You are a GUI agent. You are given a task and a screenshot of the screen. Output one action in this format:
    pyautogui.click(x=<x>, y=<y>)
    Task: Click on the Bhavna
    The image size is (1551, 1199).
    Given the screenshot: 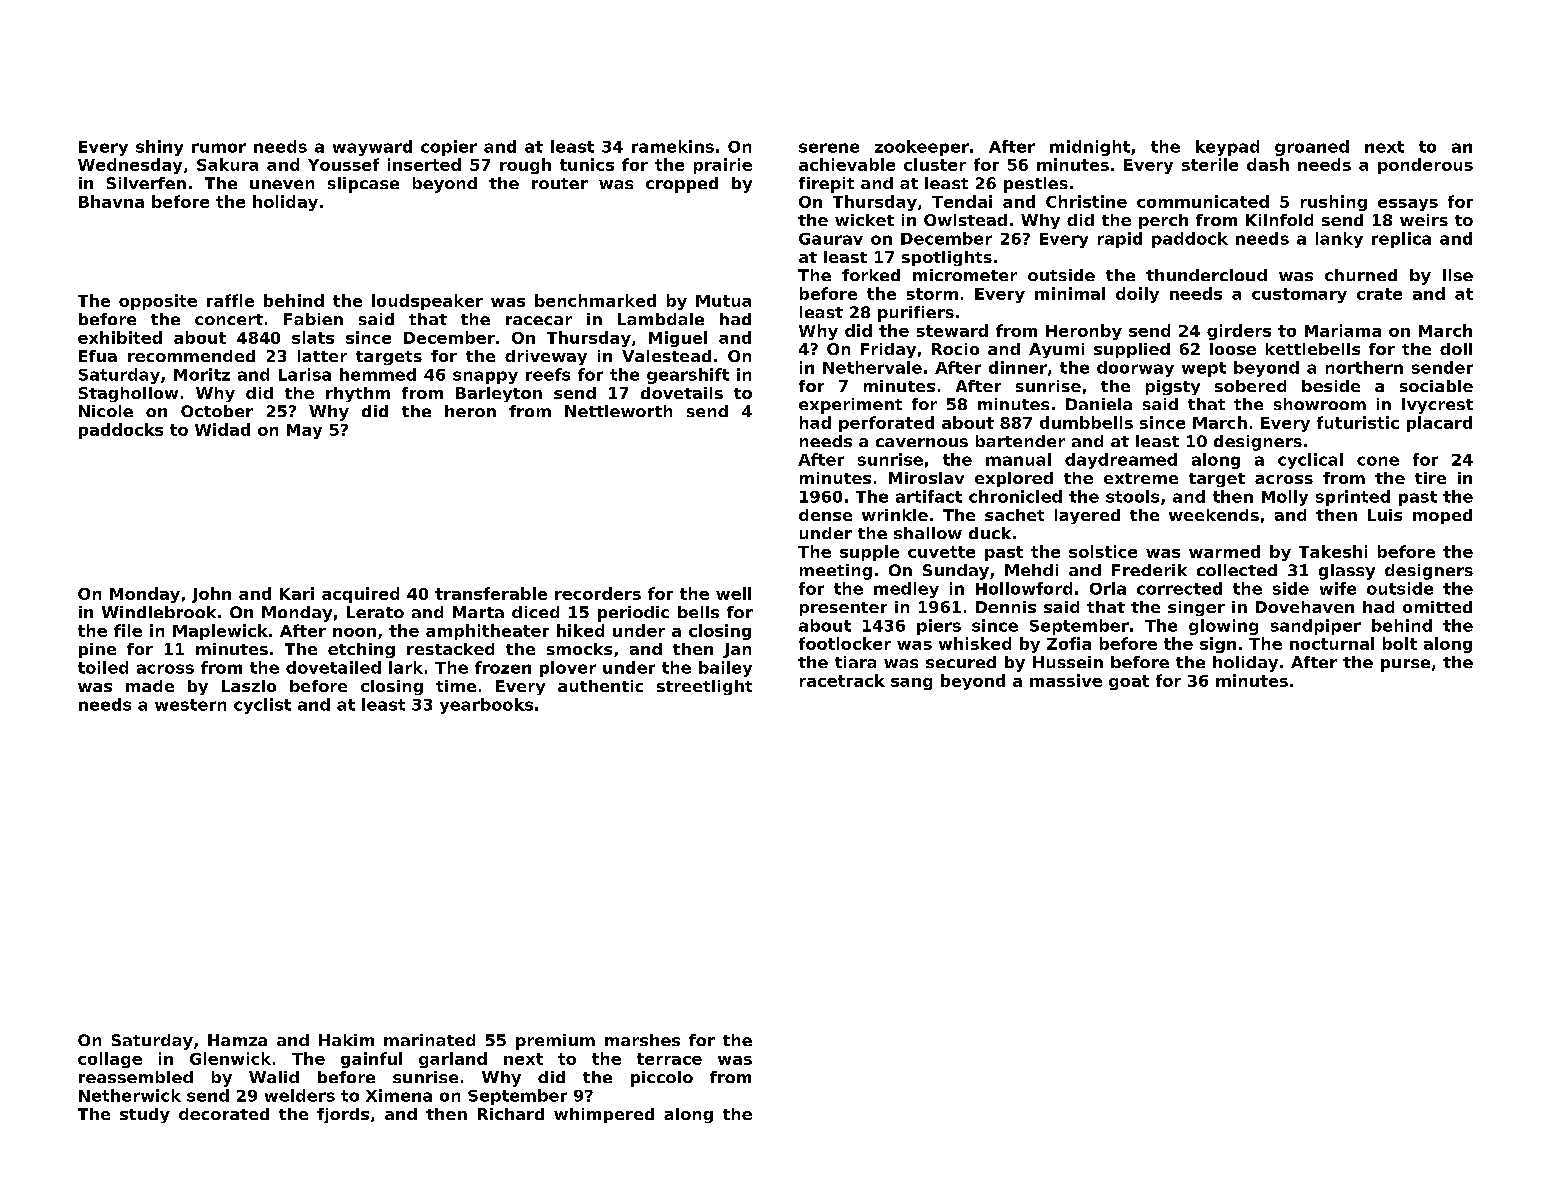 What is the action you would take?
    pyautogui.click(x=111, y=201)
